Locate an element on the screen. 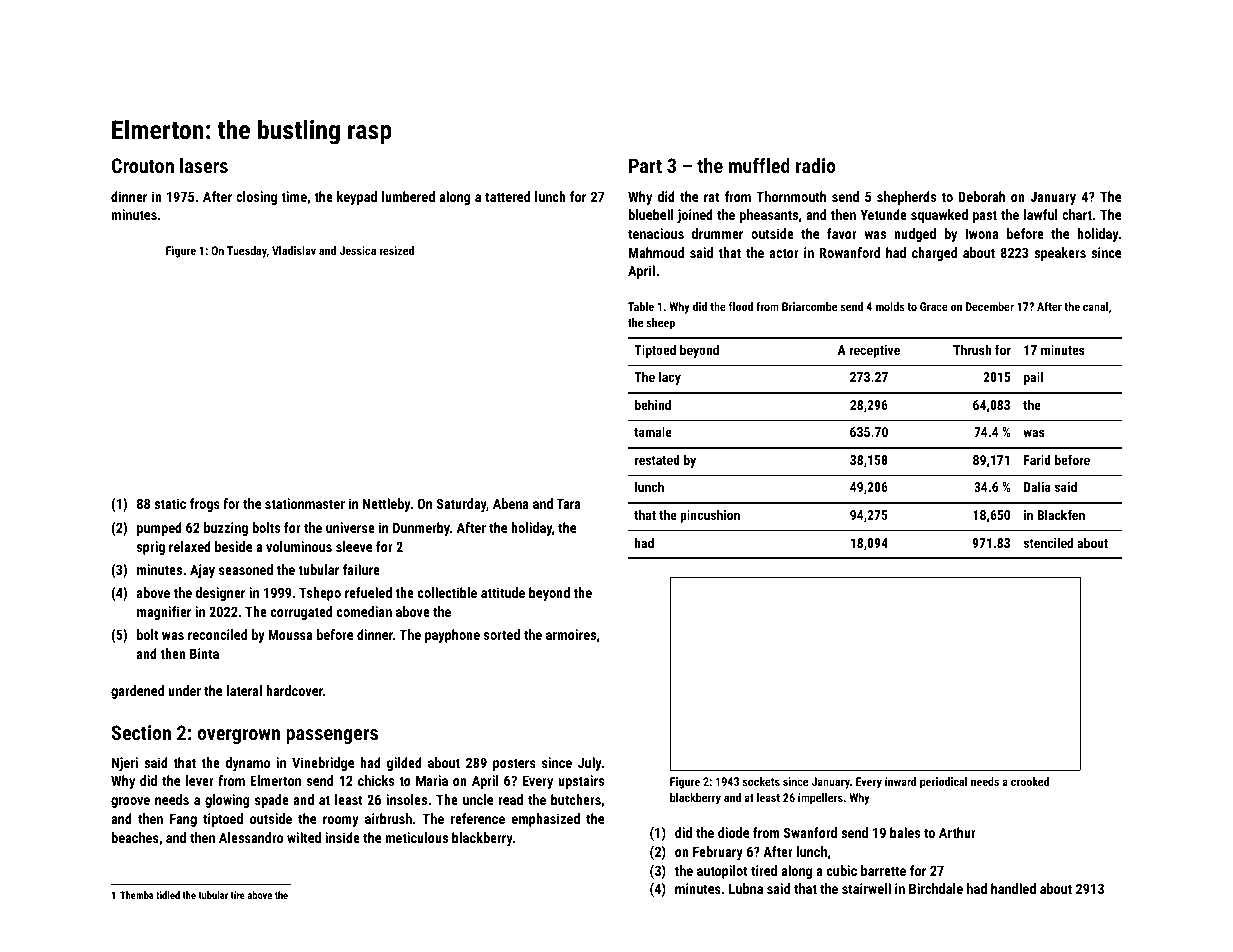 This screenshot has width=1233, height=952. pail is located at coordinates (1033, 378).
